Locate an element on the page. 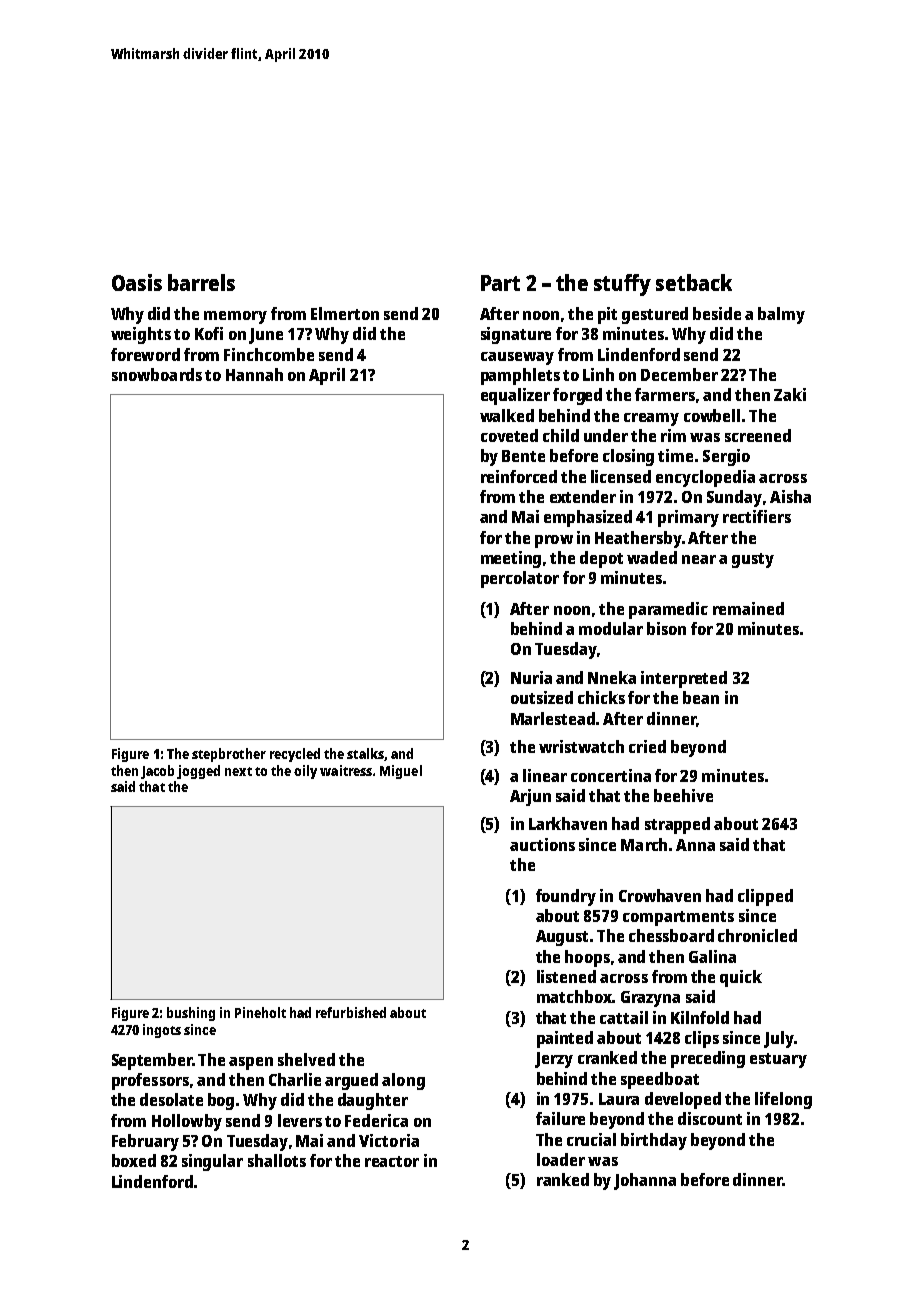 The width and height of the document is (924, 1308). Nuria is located at coordinates (531, 677).
